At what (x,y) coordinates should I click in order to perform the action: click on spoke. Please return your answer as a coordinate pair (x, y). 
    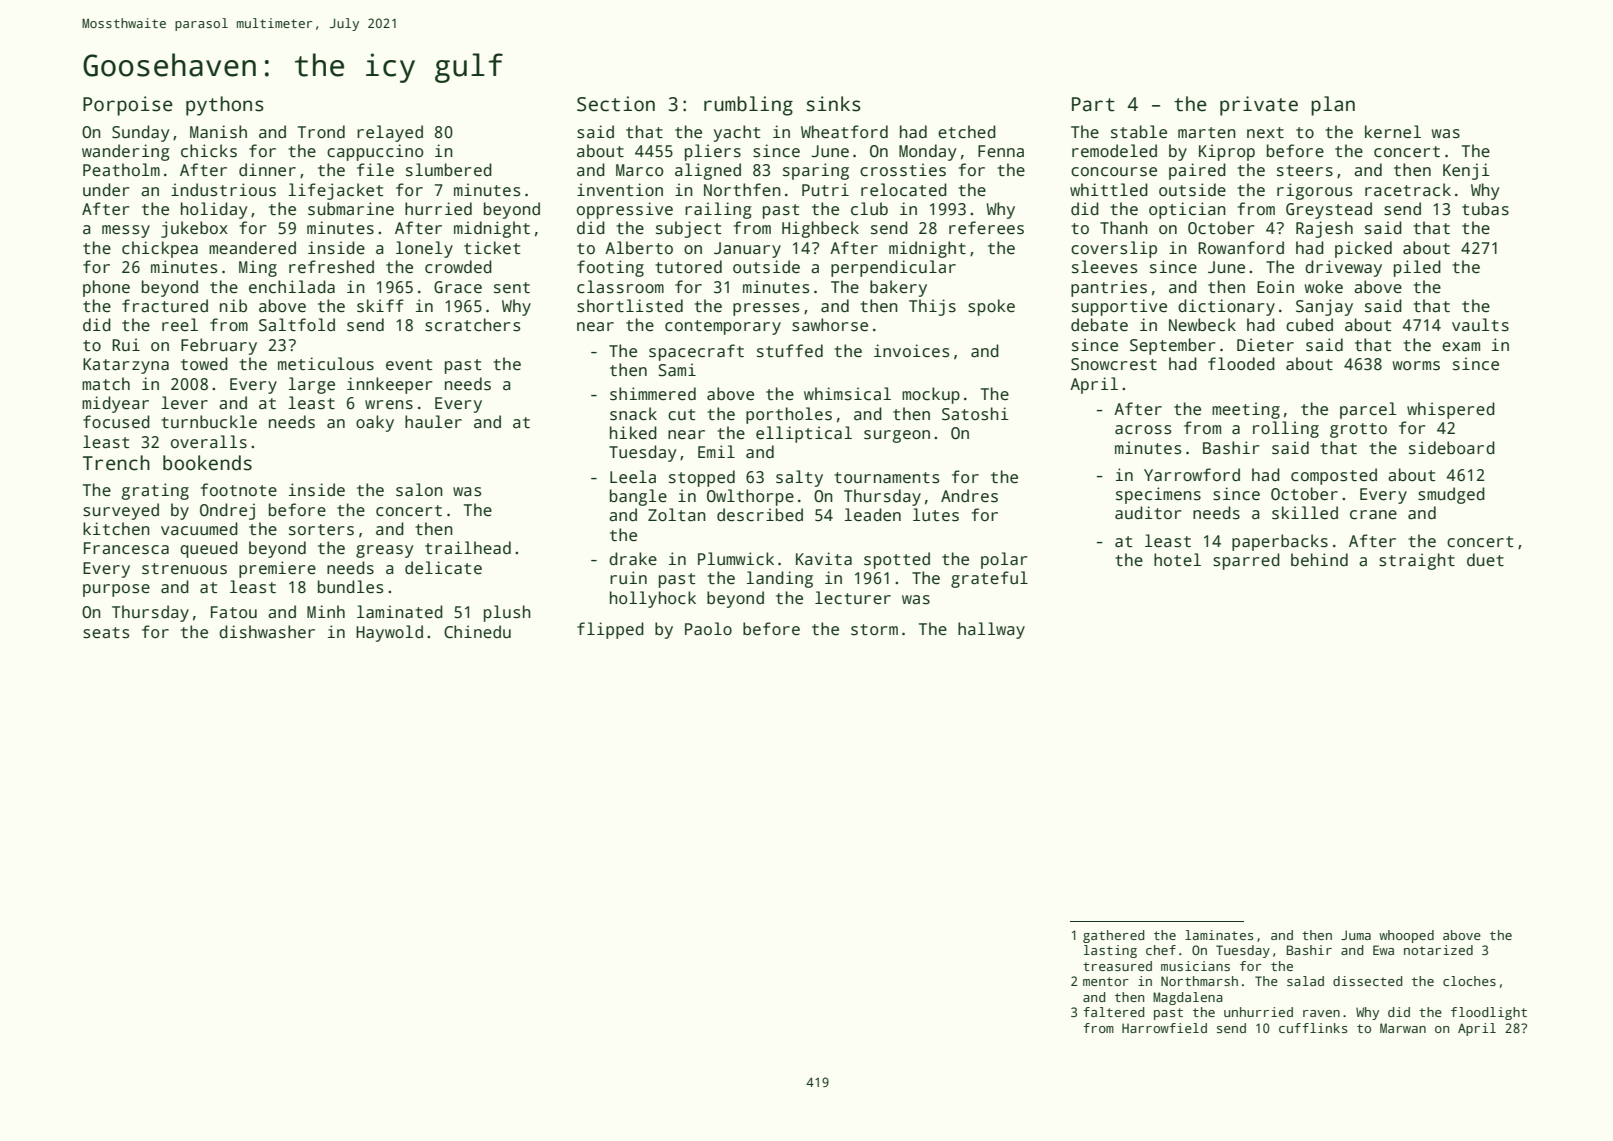
    Looking at the image, I should click on (991, 307).
